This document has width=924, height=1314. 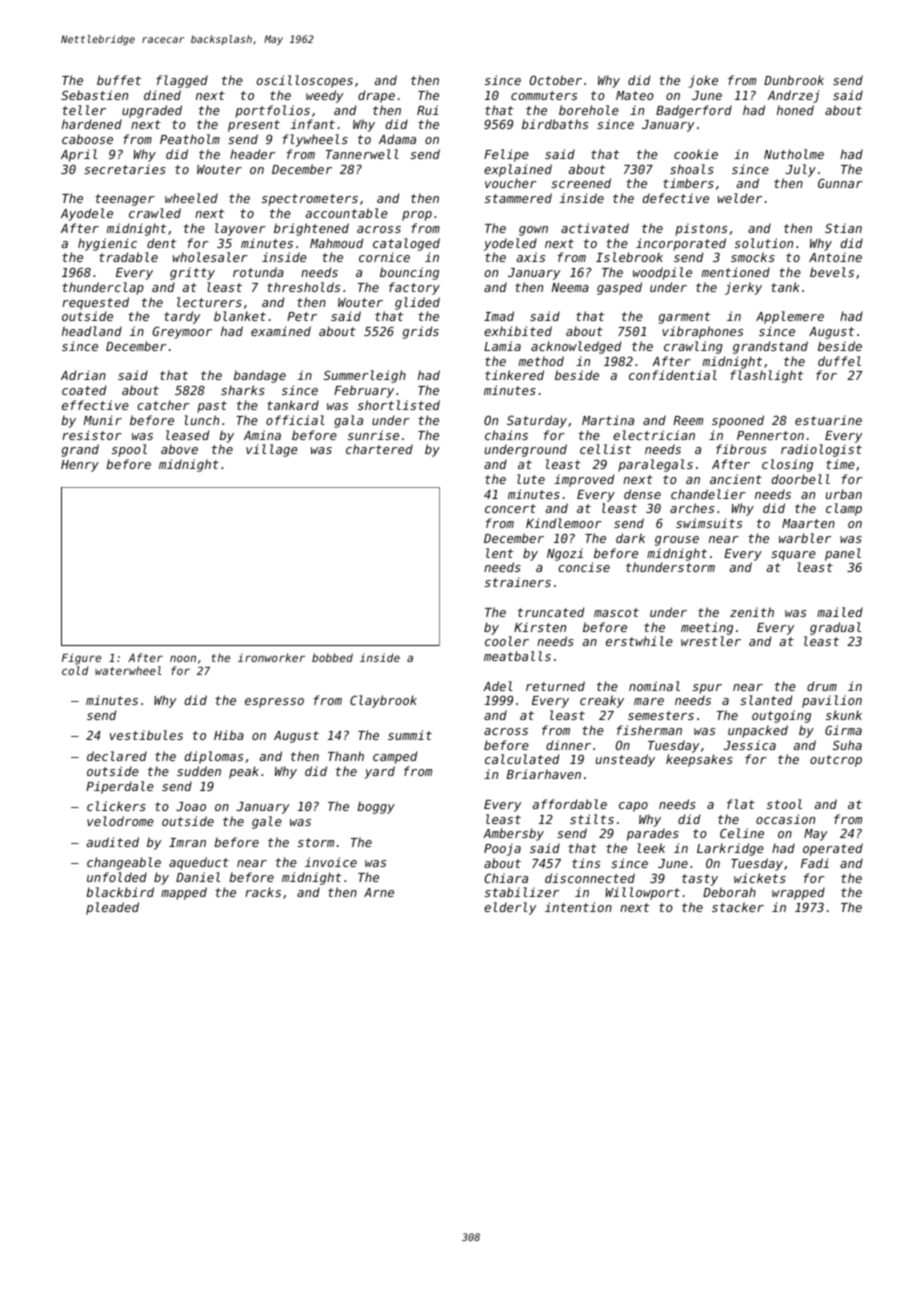 I want to click on spur, so click(x=707, y=689).
